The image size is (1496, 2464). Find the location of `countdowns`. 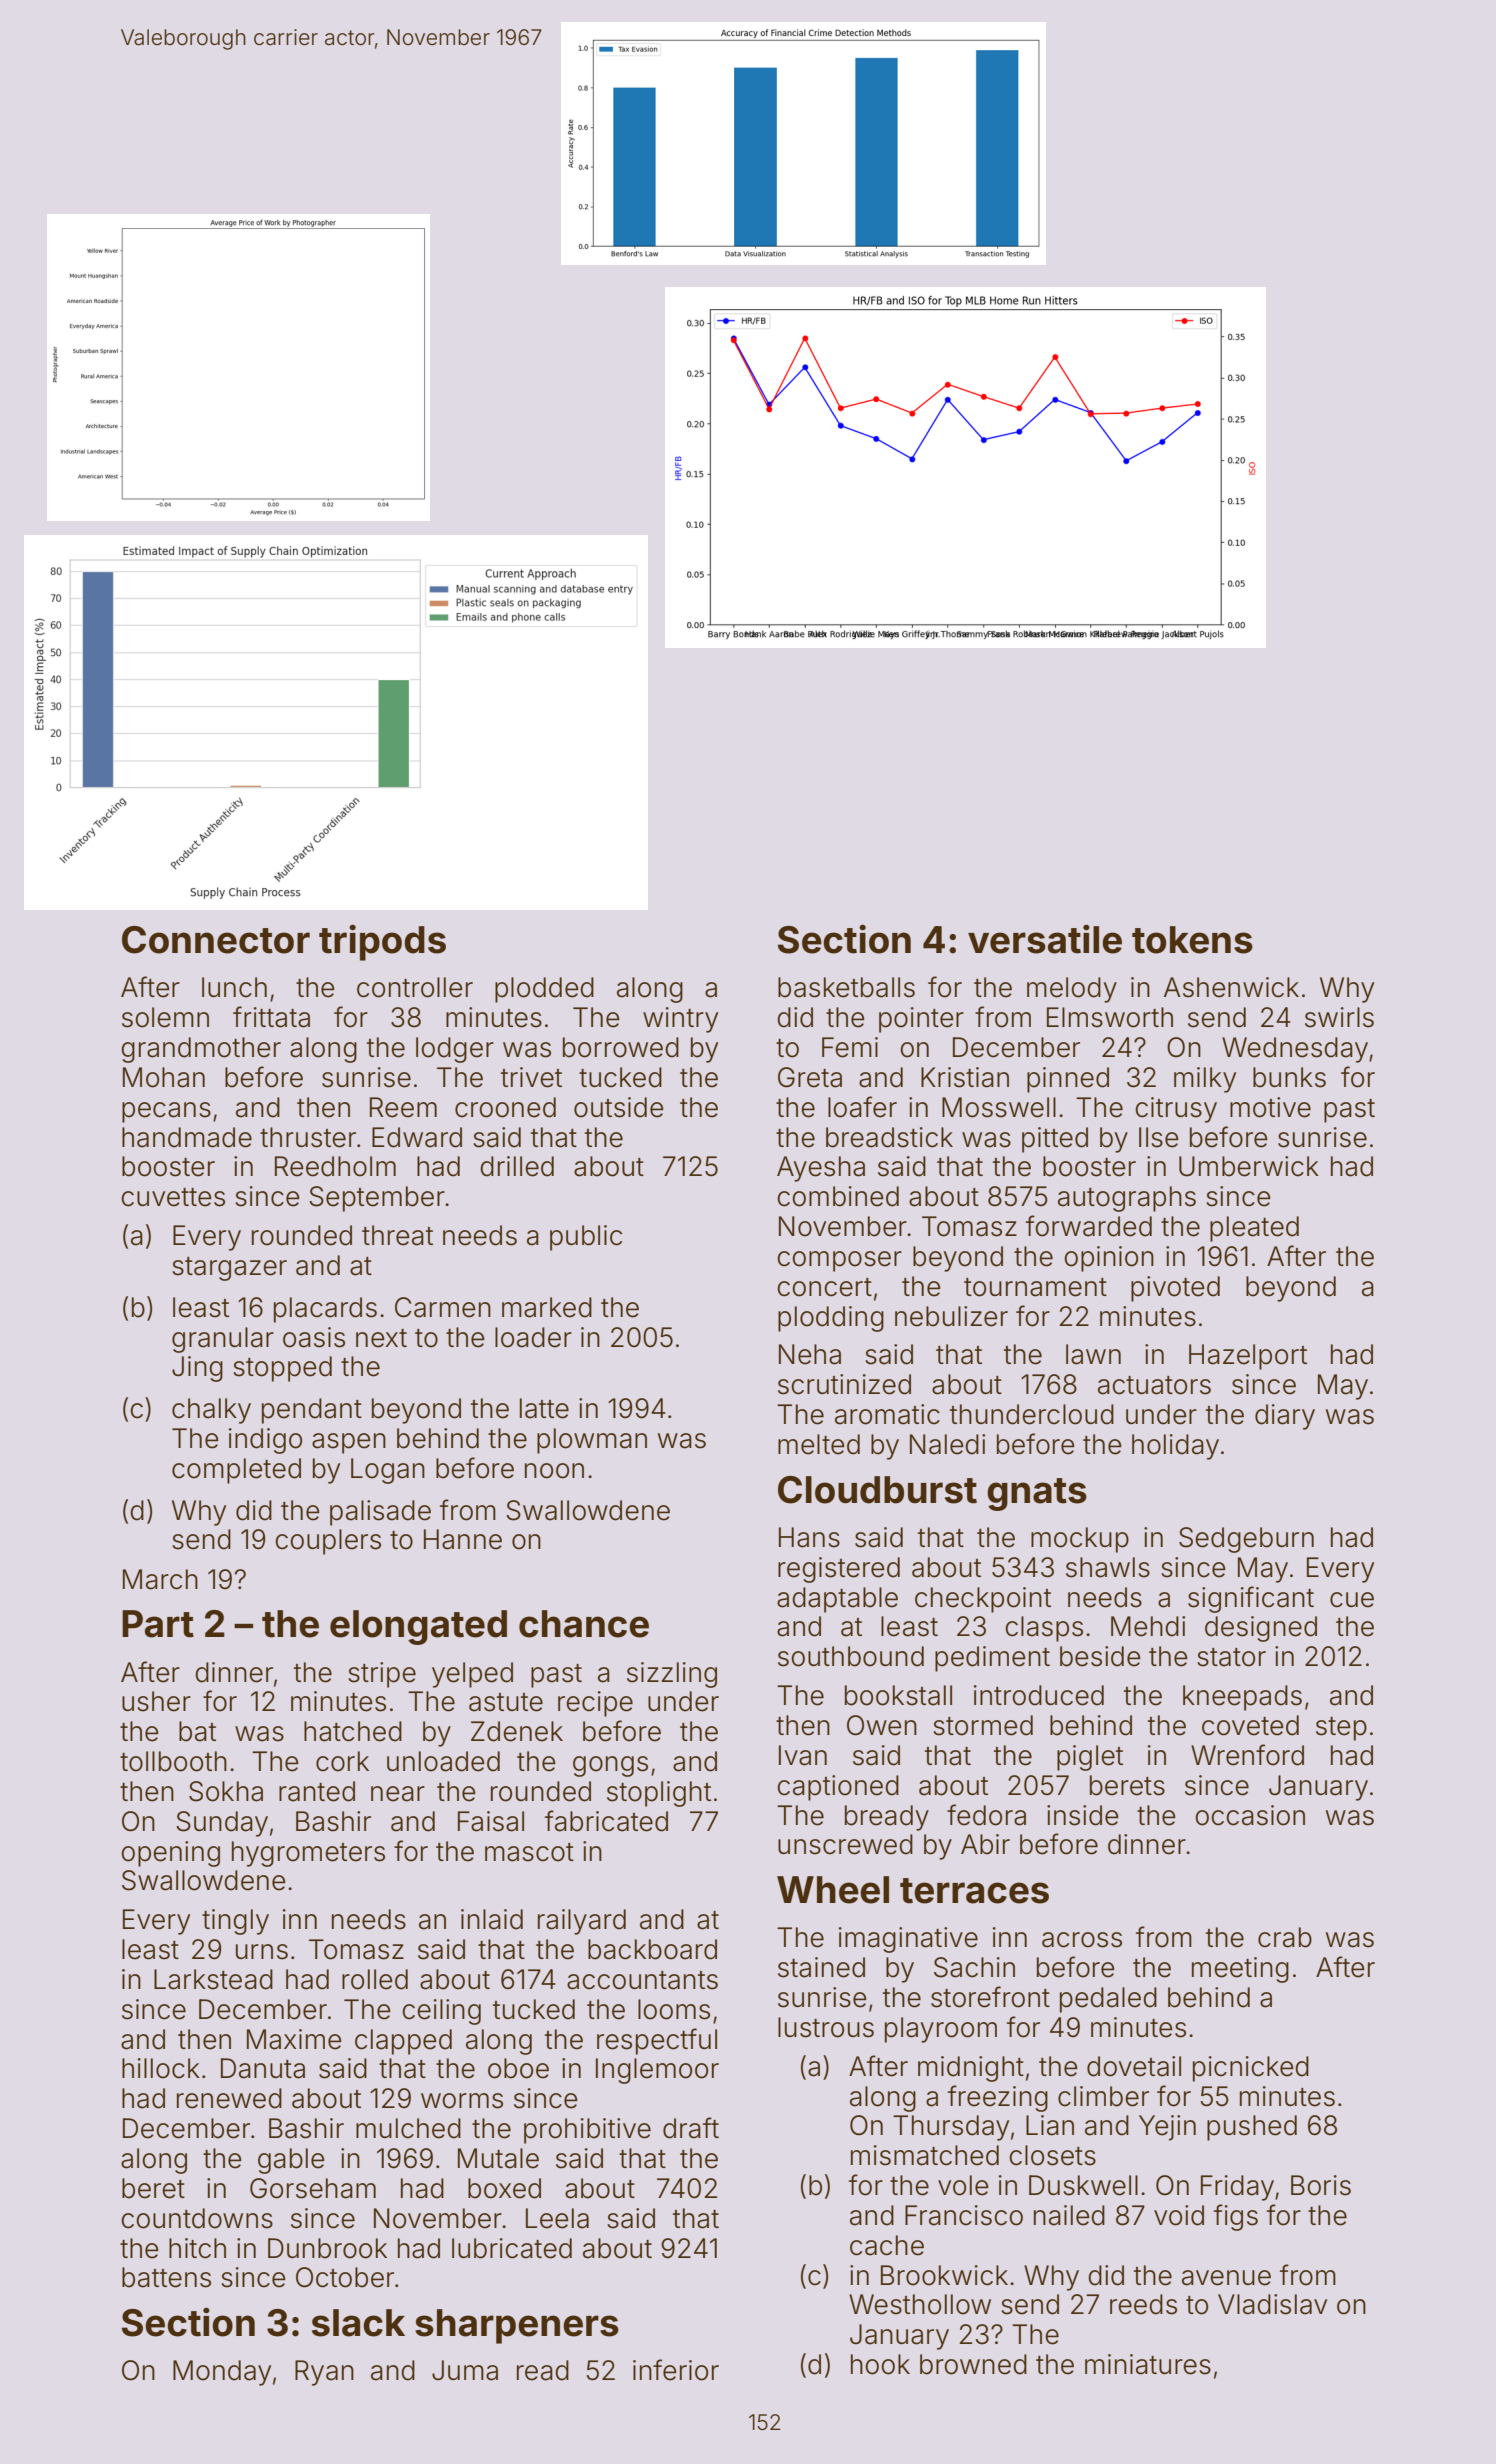

countdowns is located at coordinates (197, 2218).
